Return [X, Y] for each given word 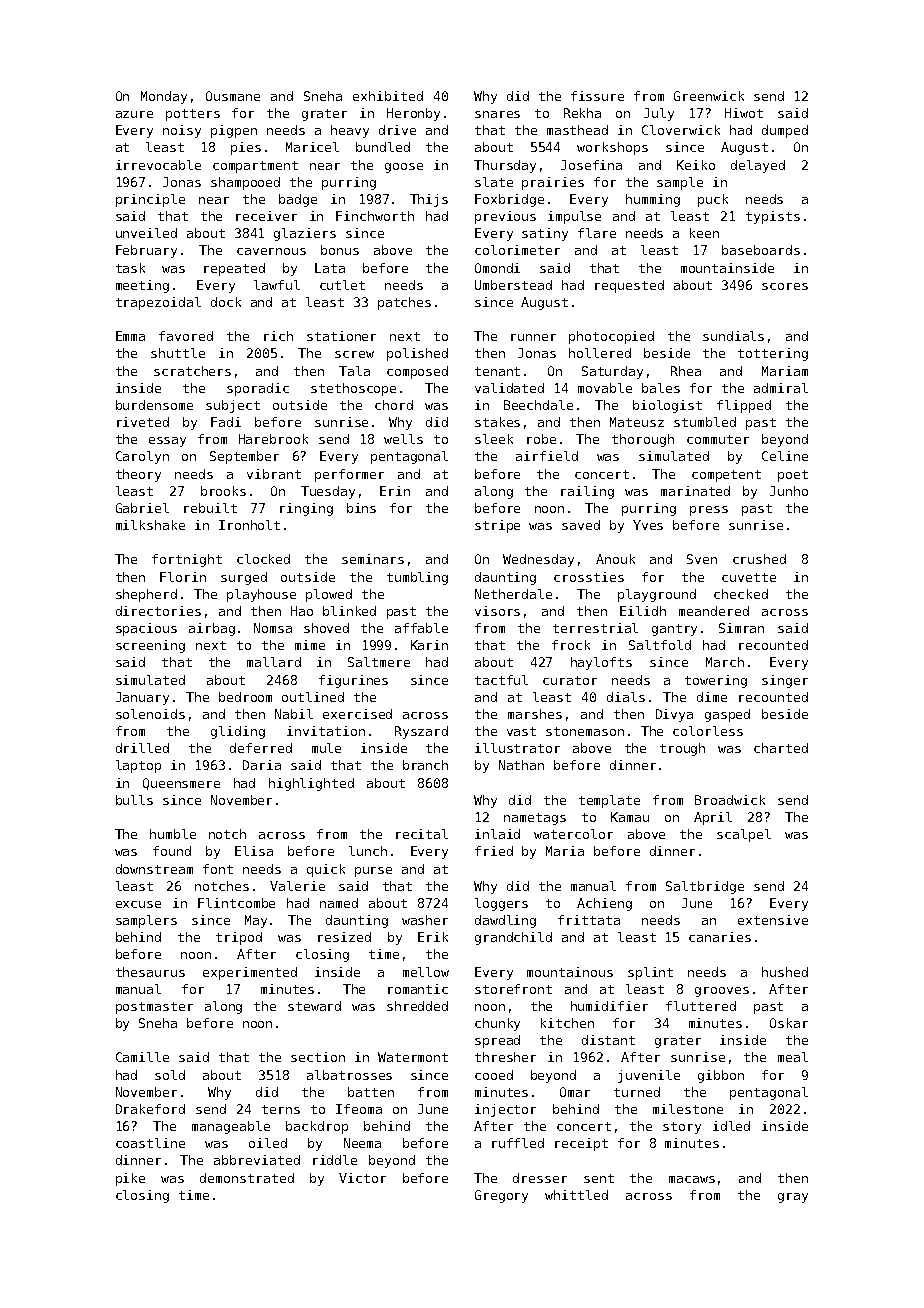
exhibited [388, 96]
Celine [785, 456]
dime [712, 697]
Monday [164, 97]
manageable [231, 1127]
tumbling [417, 578]
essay [167, 442]
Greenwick [709, 96]
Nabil [294, 714]
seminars [373, 559]
